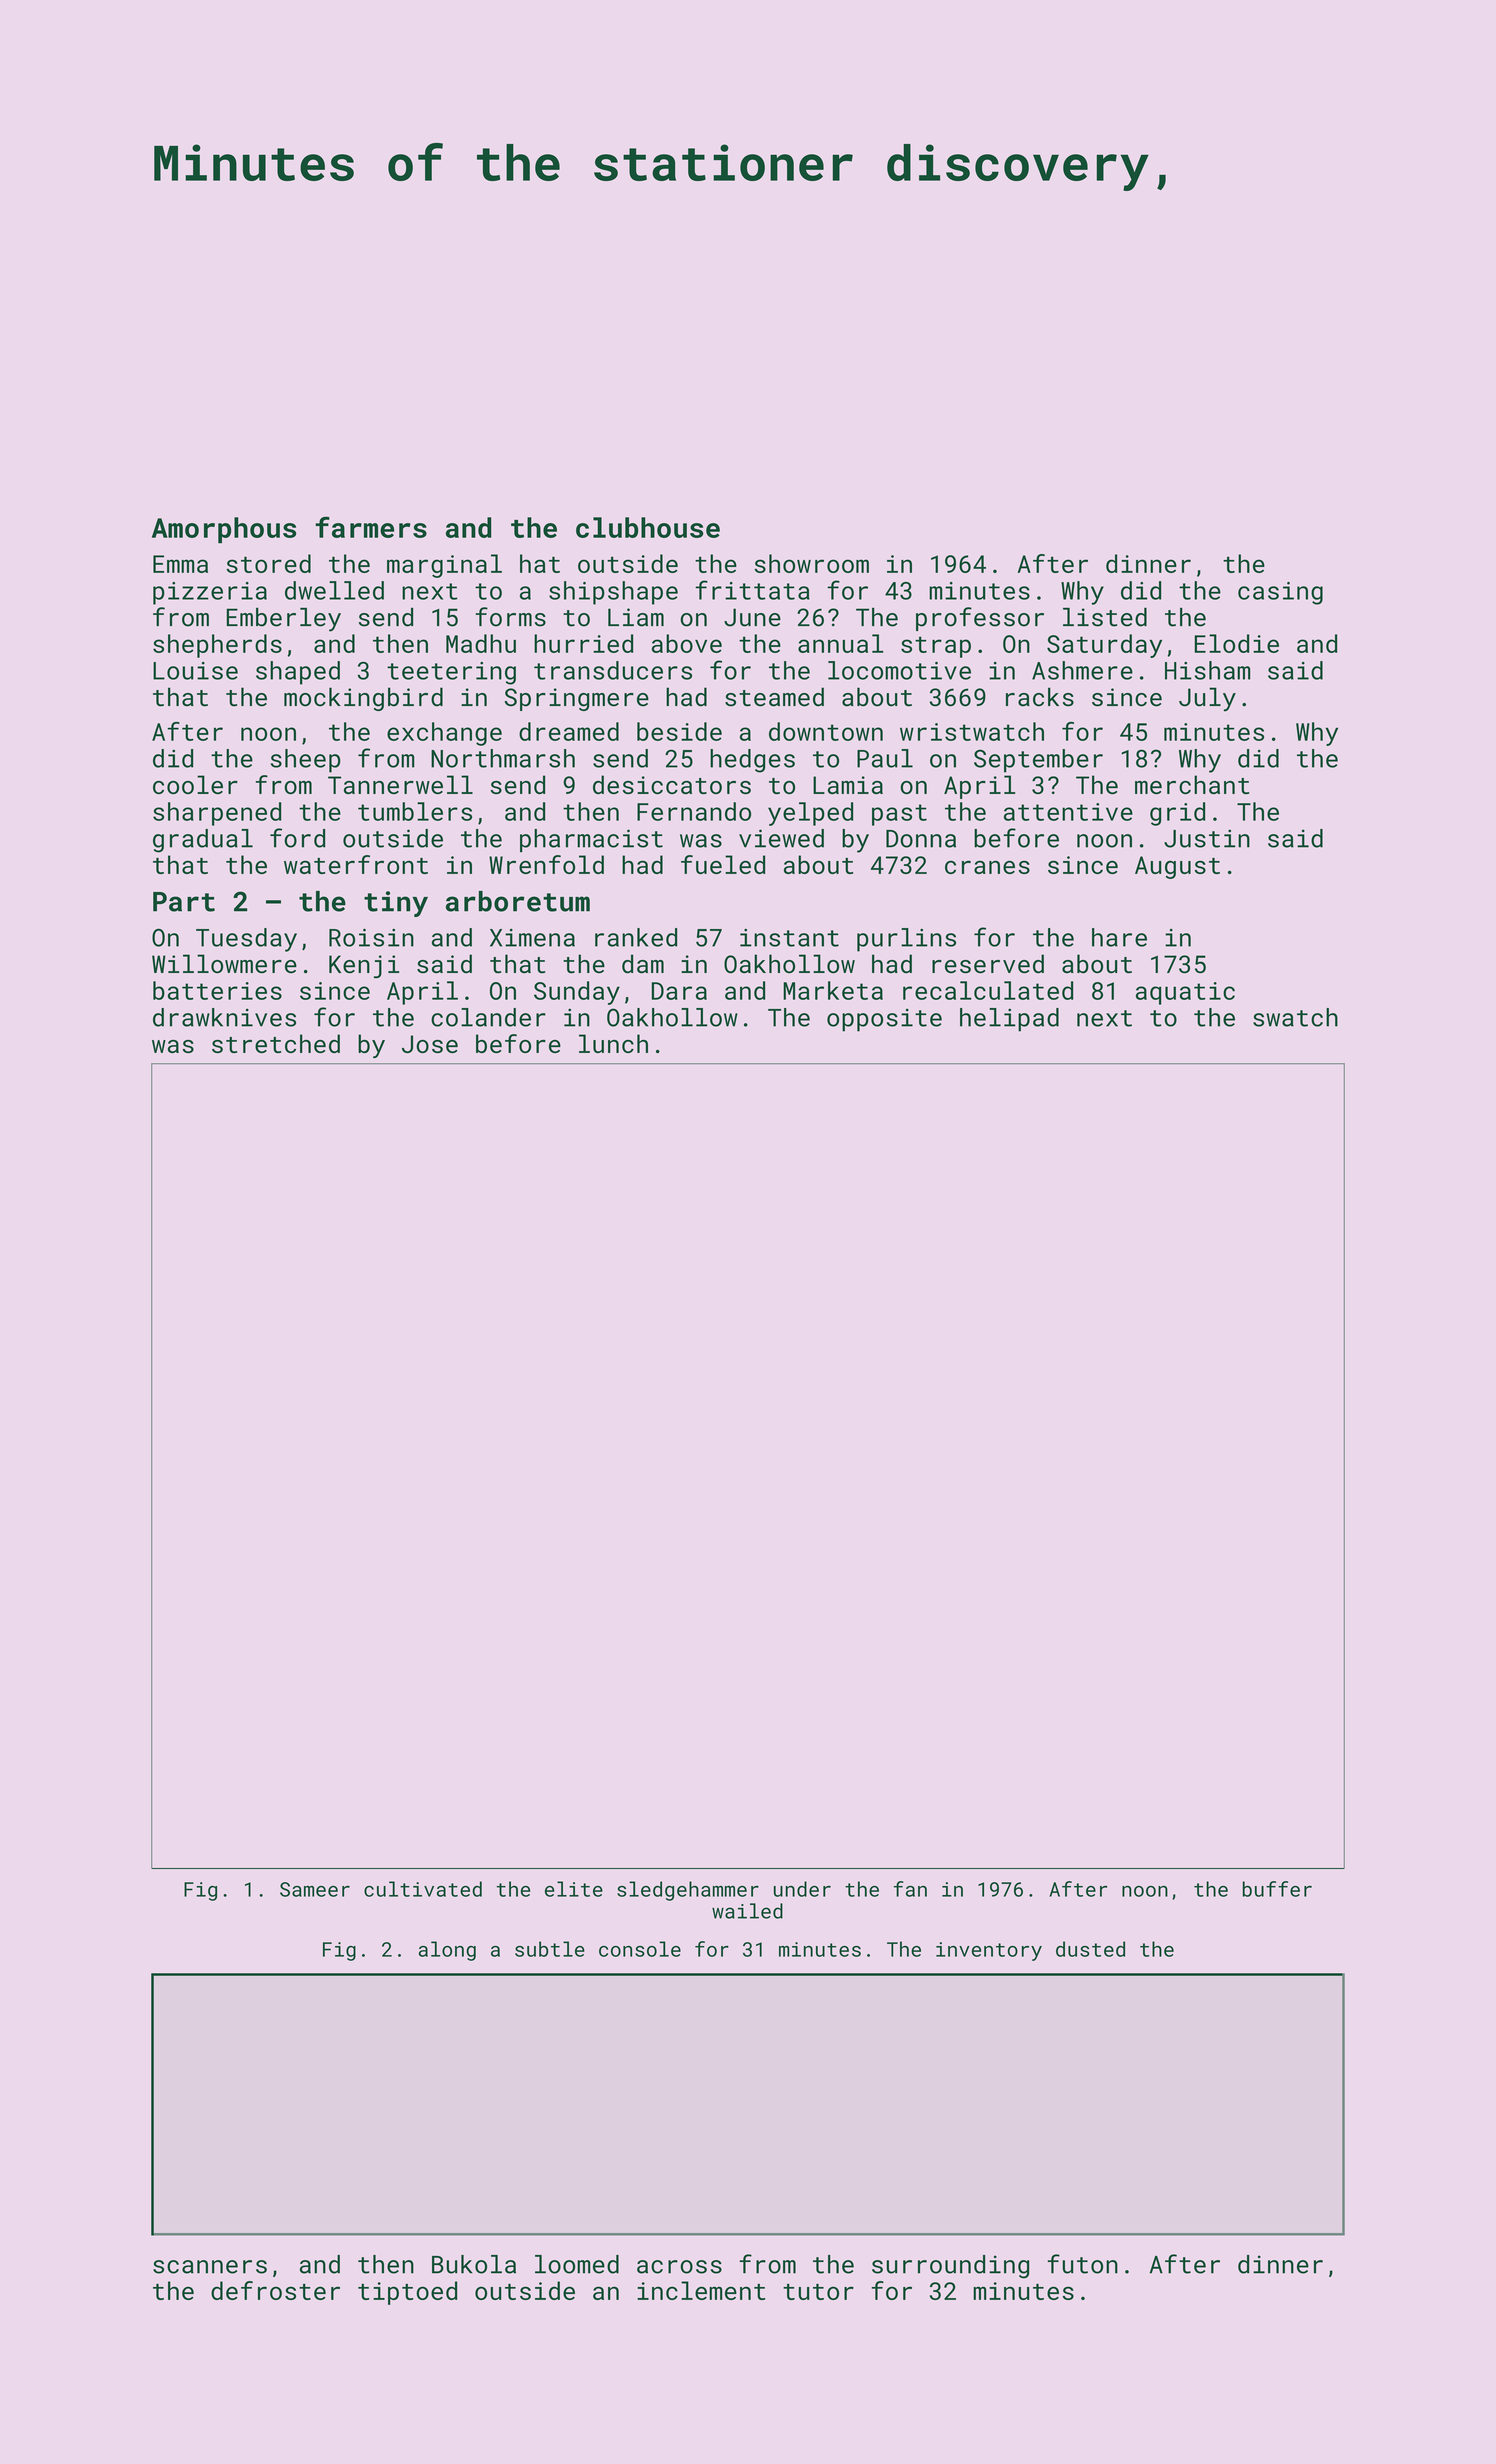 This document has height=2464, width=1496. Describe the element at coordinates (276, 1043) in the document. I see `stretched` at that location.
